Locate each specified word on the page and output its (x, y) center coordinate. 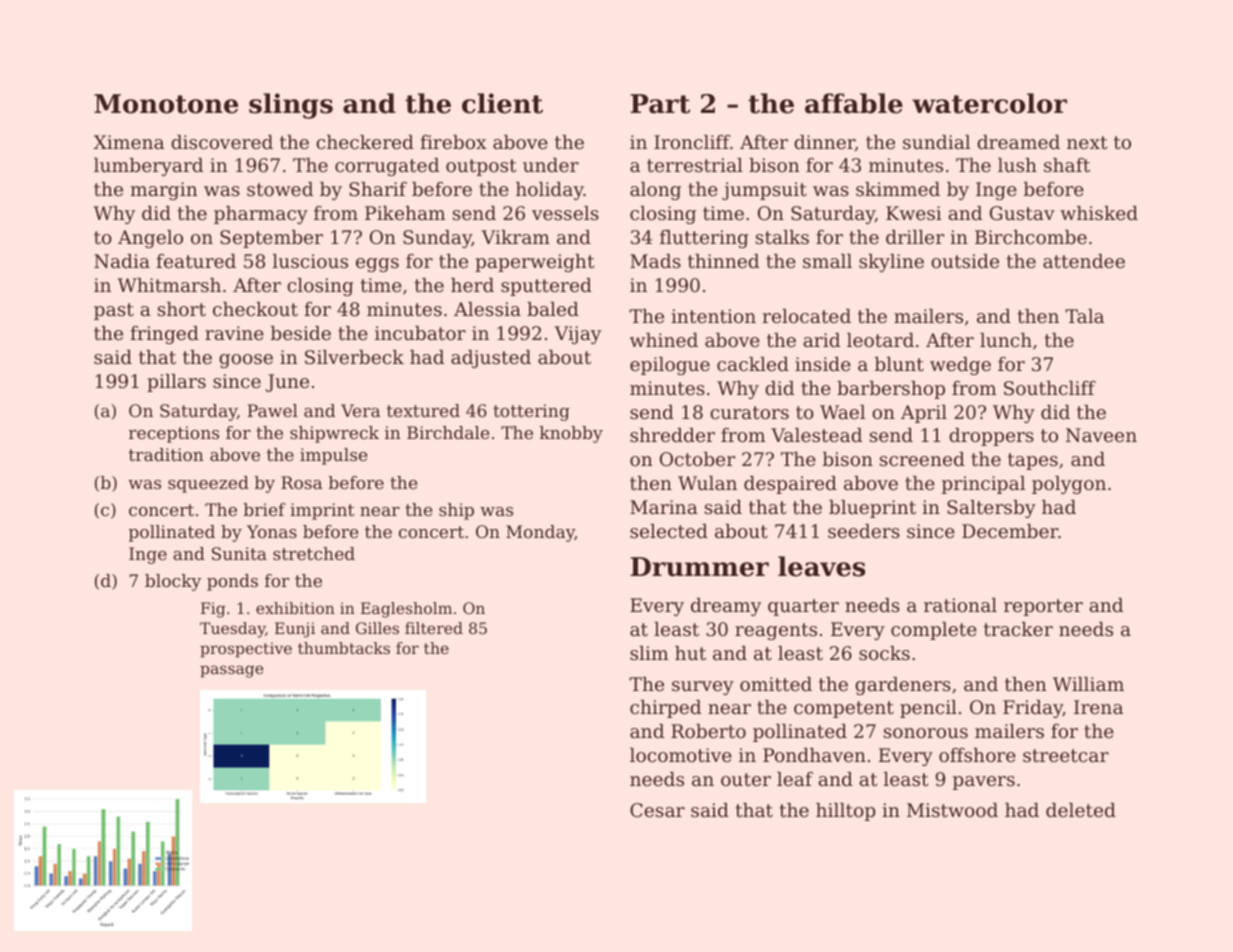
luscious (310, 261)
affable (854, 103)
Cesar (657, 810)
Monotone (166, 104)
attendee (1084, 261)
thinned (723, 261)
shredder (672, 435)
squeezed (208, 484)
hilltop (845, 812)
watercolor (989, 103)
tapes (1033, 461)
